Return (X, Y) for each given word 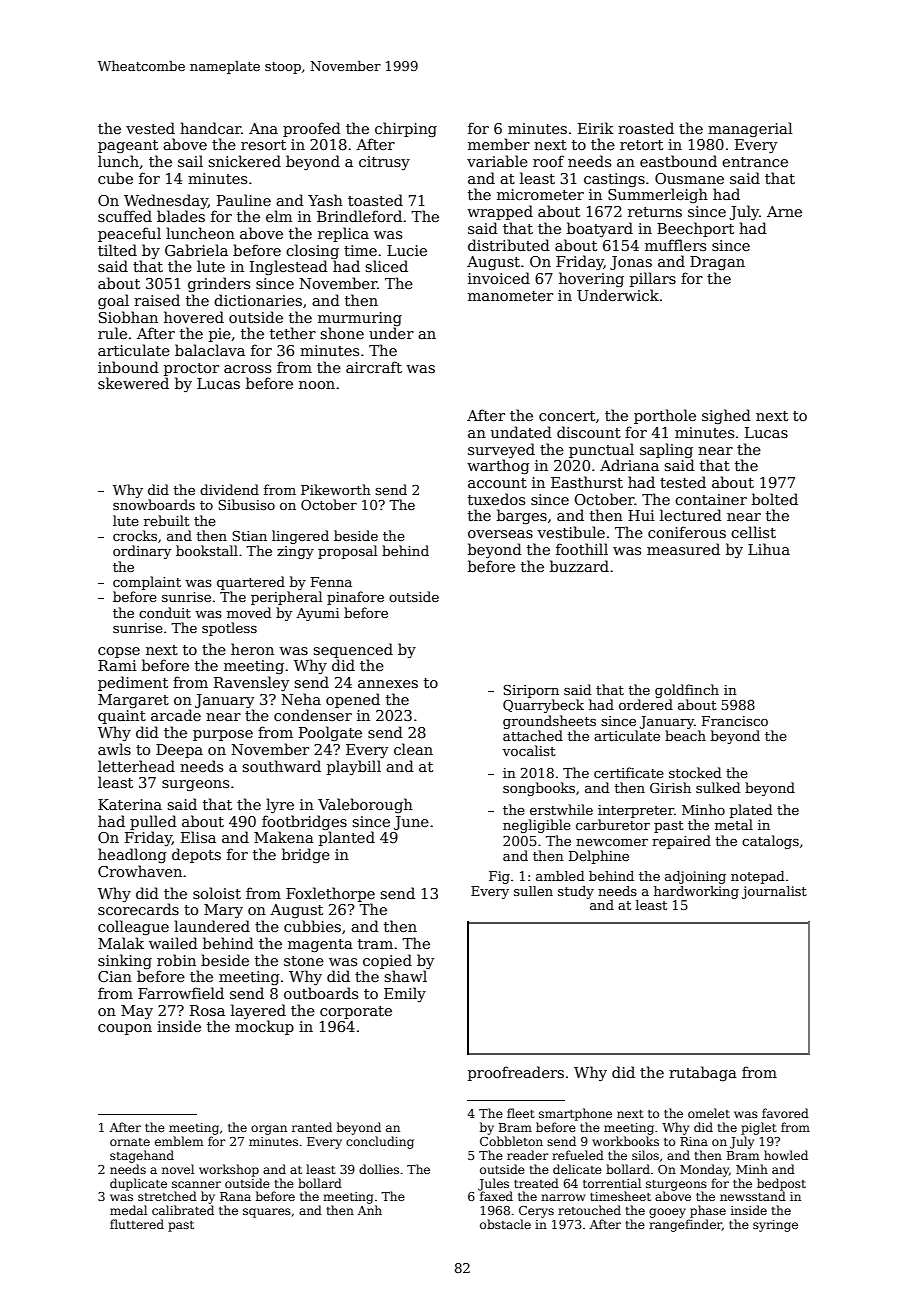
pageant (128, 146)
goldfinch (687, 691)
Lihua (769, 549)
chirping (406, 129)
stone (304, 961)
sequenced (353, 650)
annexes (388, 684)
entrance (755, 162)
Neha (301, 699)
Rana (235, 1196)
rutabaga (703, 1073)
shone (342, 333)
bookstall (207, 550)
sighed (726, 416)
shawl (405, 976)
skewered (133, 383)
